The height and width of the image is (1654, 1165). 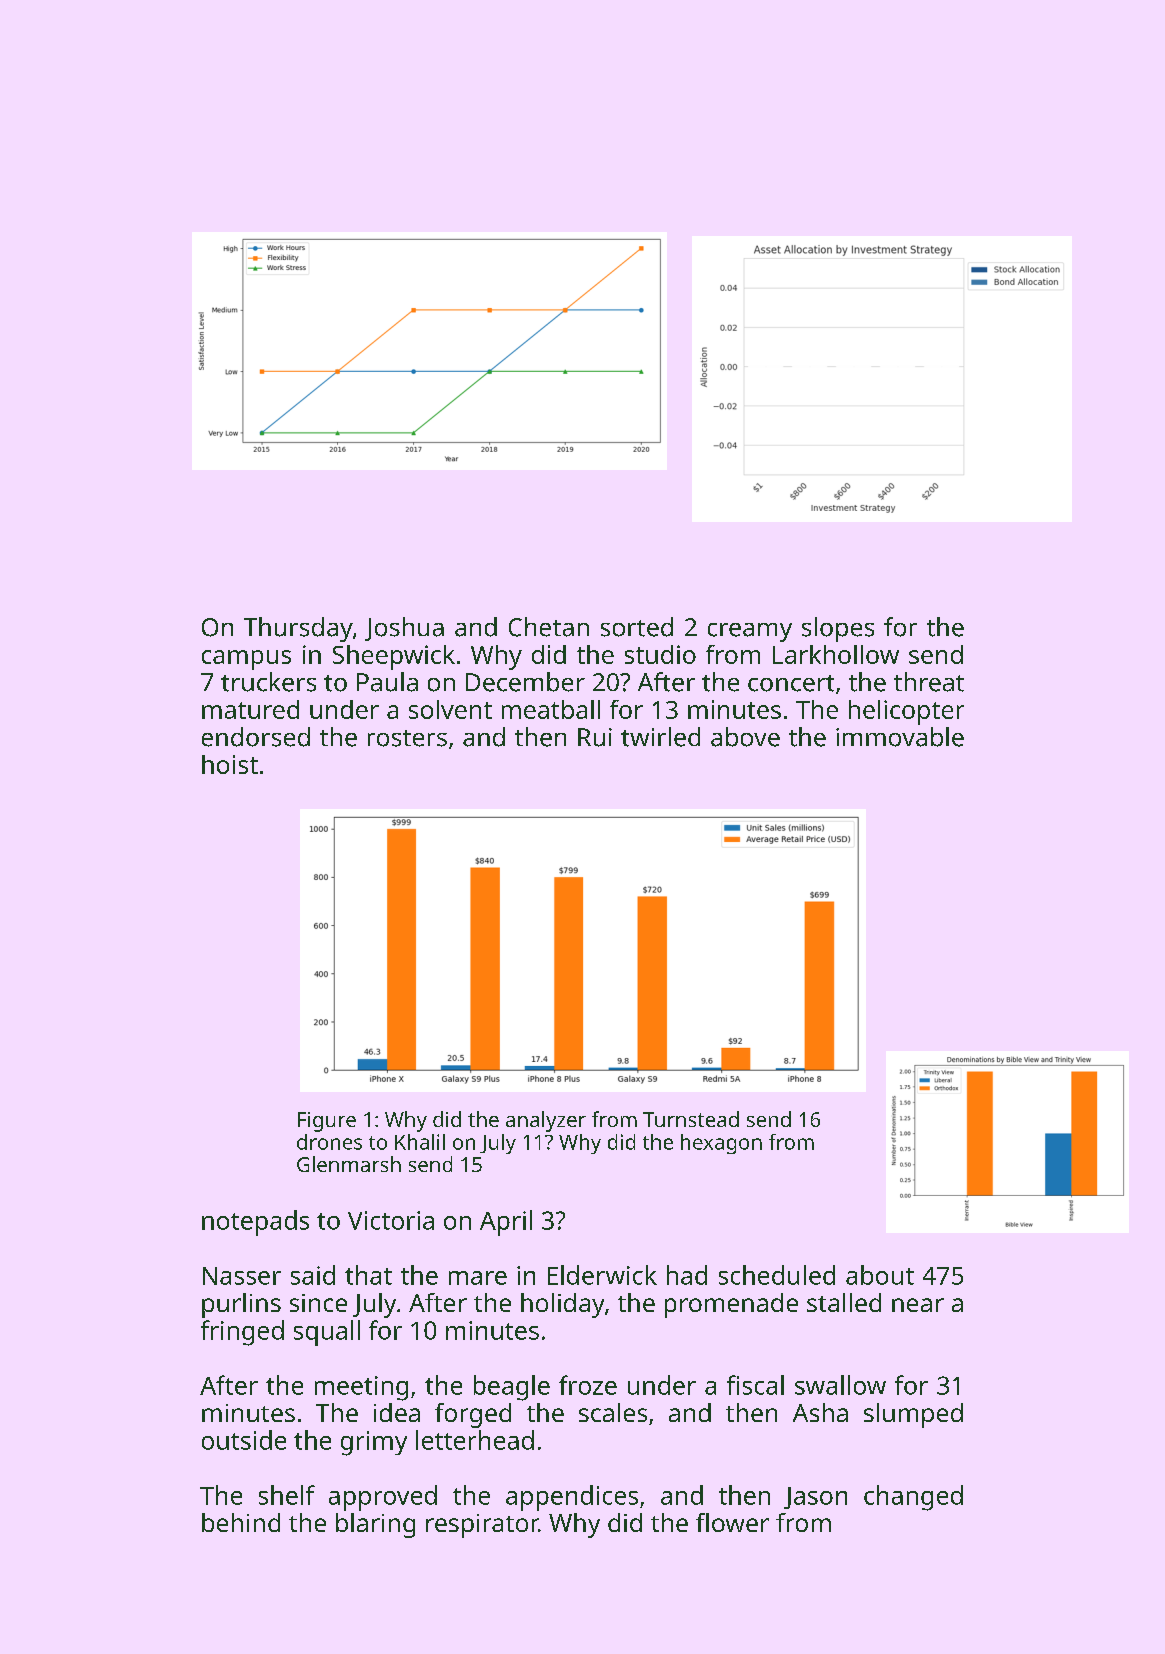 What do you see at coordinates (349, 1164) in the image?
I see `Glenmarsh` at bounding box center [349, 1164].
